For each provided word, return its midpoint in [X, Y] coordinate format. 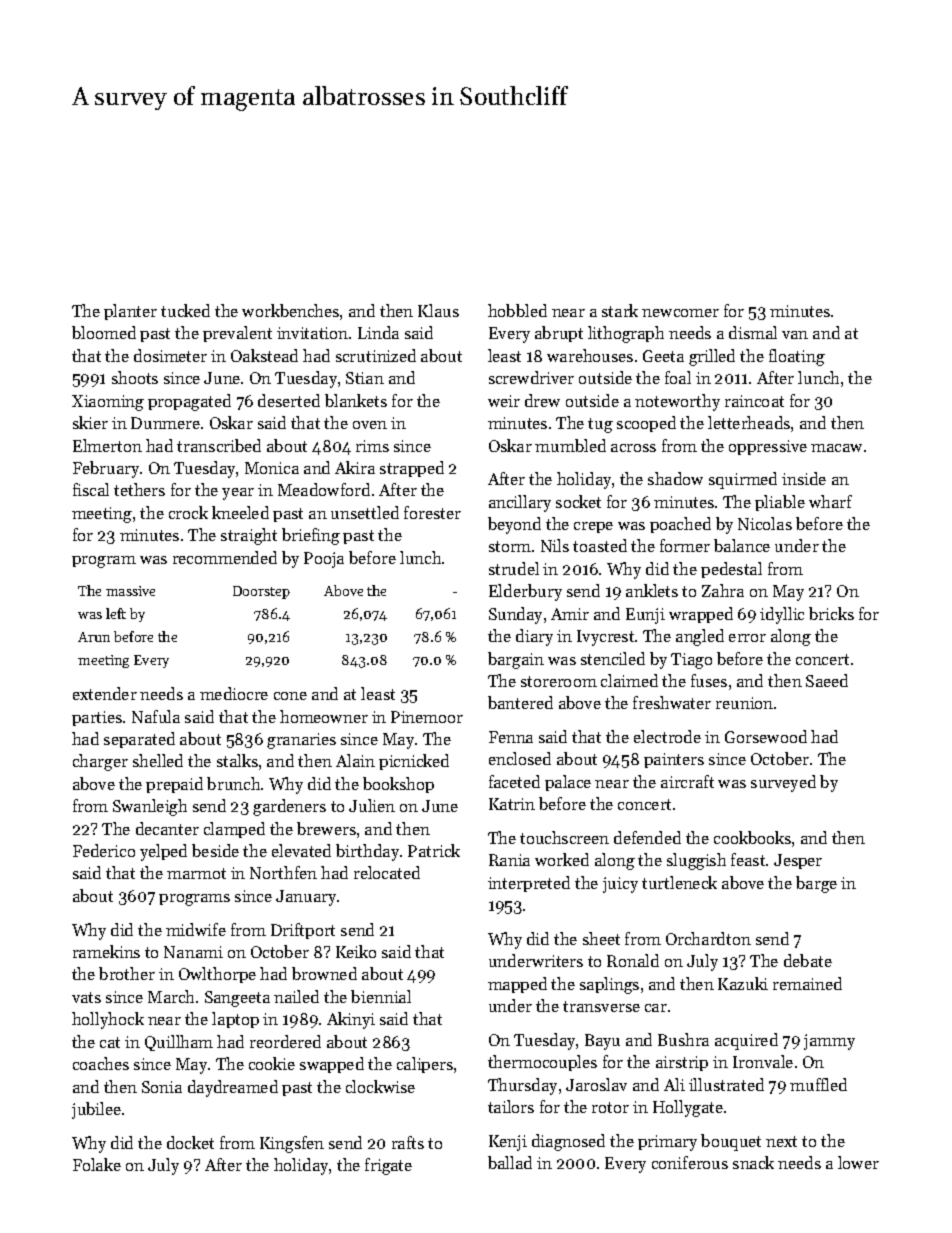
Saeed [827, 680]
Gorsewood [766, 736]
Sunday [515, 615]
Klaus [438, 310]
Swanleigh [150, 807]
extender [105, 693]
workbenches [290, 310]
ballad [510, 1162]
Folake [97, 1164]
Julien [372, 805]
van [795, 335]
